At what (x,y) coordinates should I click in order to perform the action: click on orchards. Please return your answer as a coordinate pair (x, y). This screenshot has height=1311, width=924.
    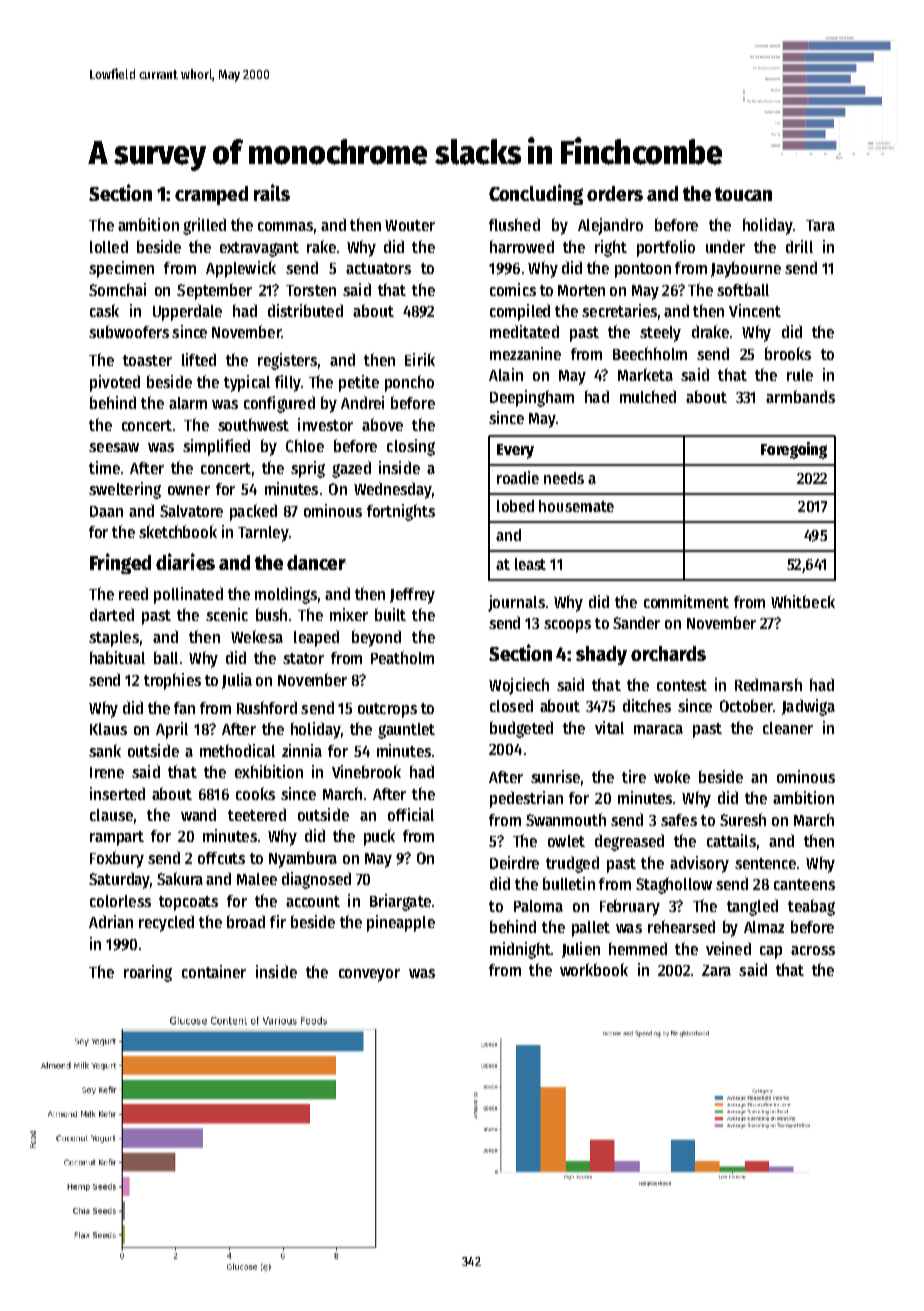
    Looking at the image, I should click on (668, 653).
